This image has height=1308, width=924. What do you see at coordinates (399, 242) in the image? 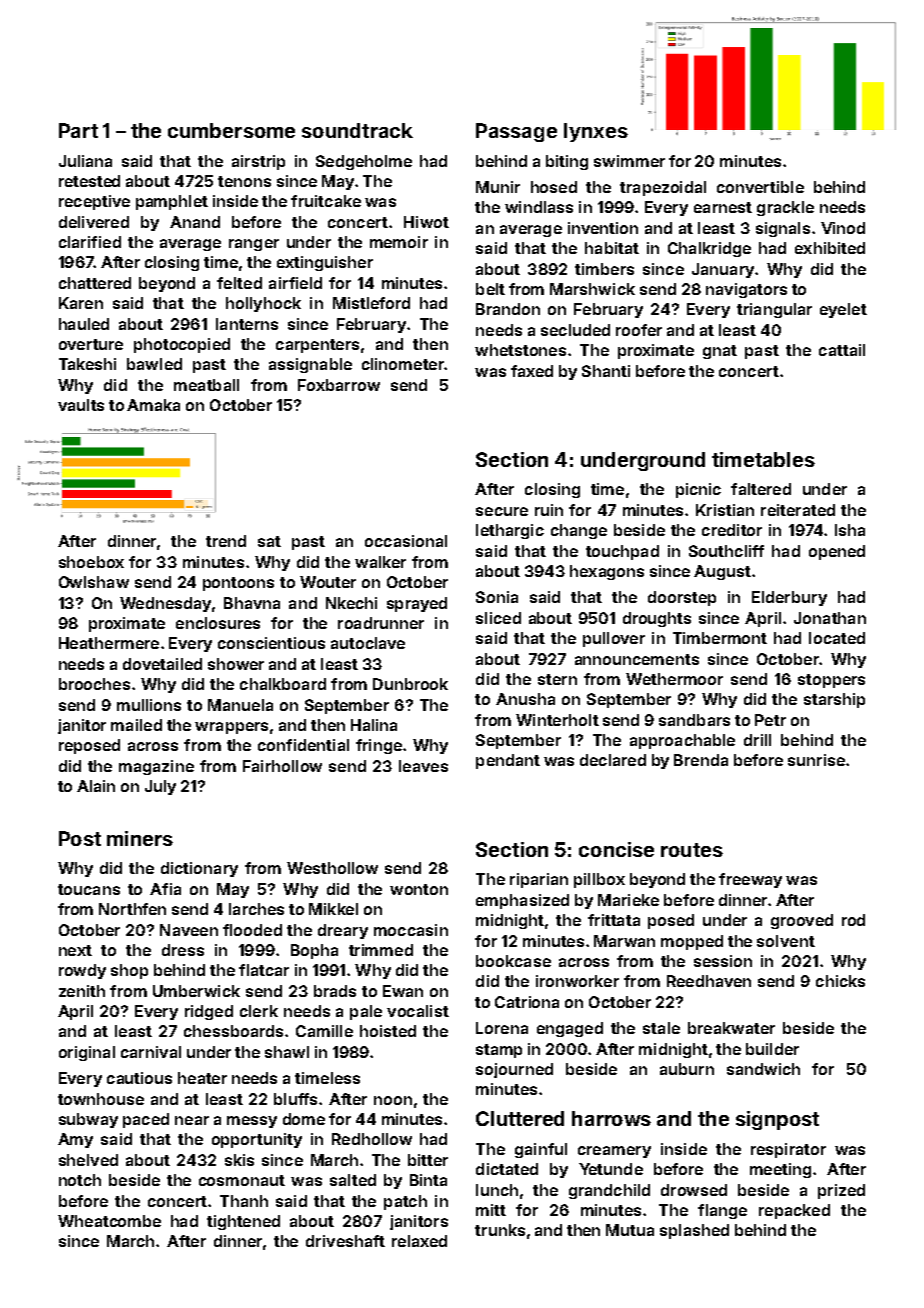
I see `memoir` at bounding box center [399, 242].
